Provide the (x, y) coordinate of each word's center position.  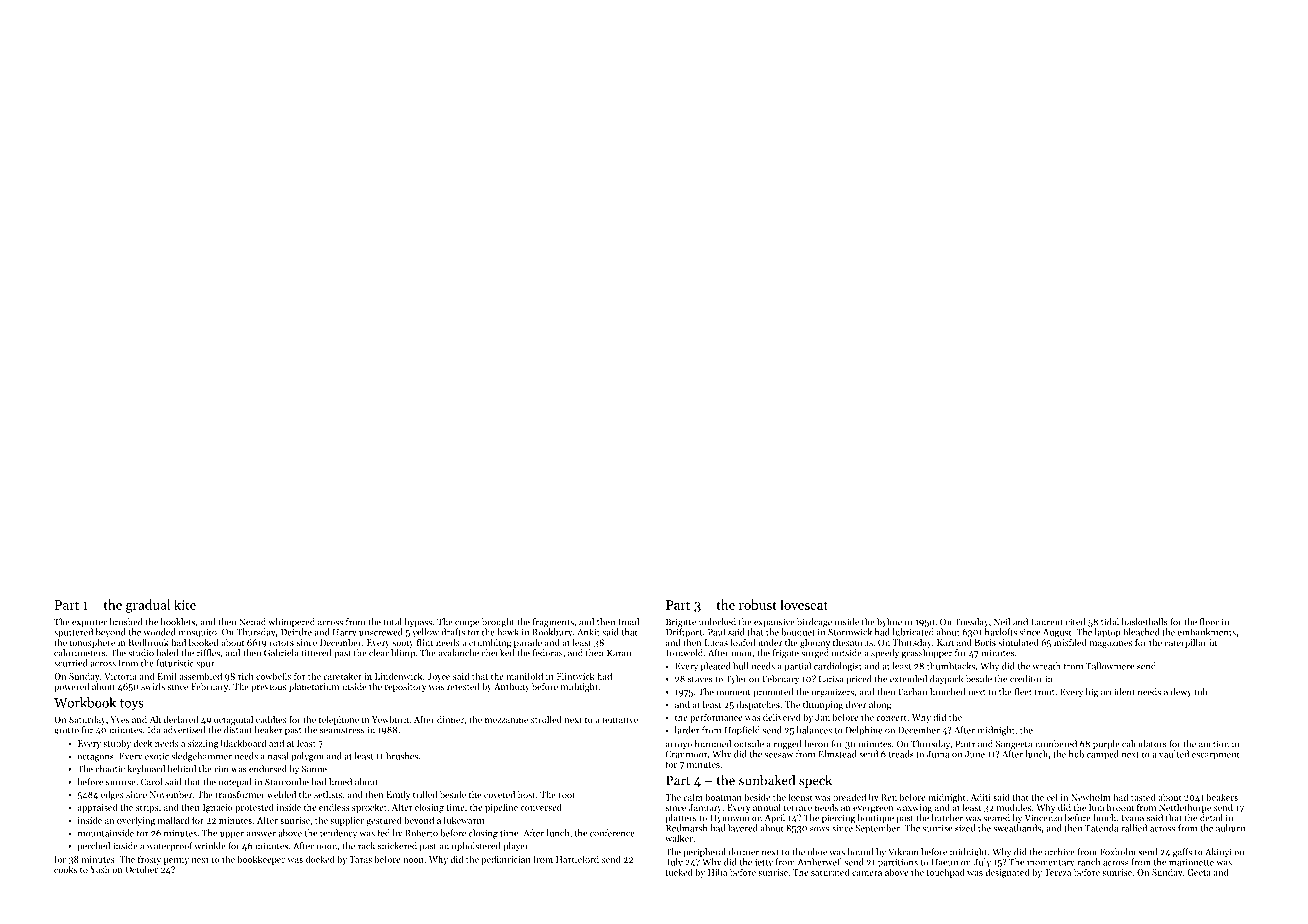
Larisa (831, 679)
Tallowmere (1110, 666)
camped (1103, 755)
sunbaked (767, 780)
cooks (65, 869)
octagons (95, 758)
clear (379, 653)
